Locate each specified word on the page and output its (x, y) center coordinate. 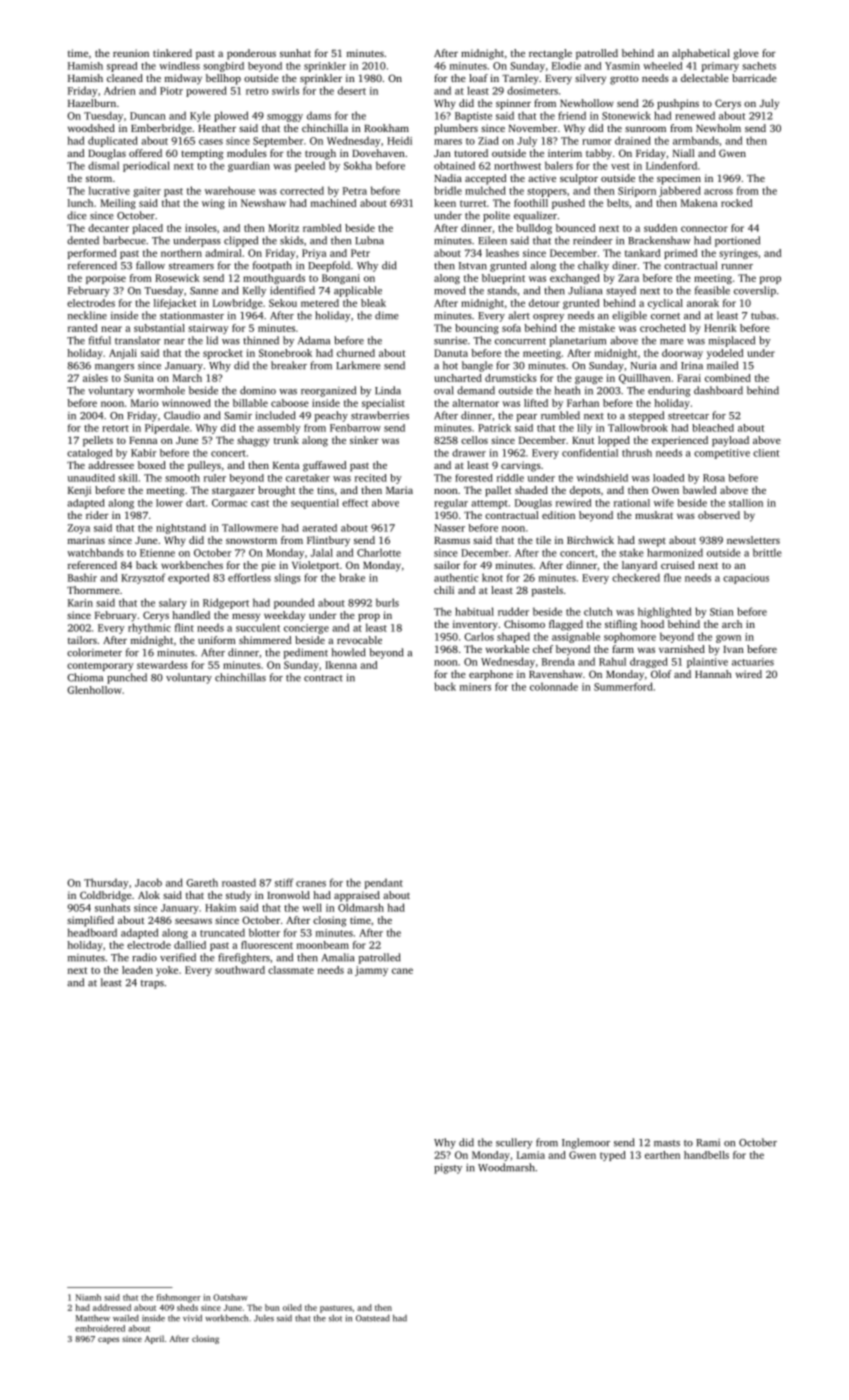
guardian (249, 166)
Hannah (713, 674)
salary (173, 603)
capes (108, 1340)
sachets (759, 66)
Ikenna (341, 665)
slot (335, 1318)
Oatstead (373, 1318)
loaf (478, 78)
